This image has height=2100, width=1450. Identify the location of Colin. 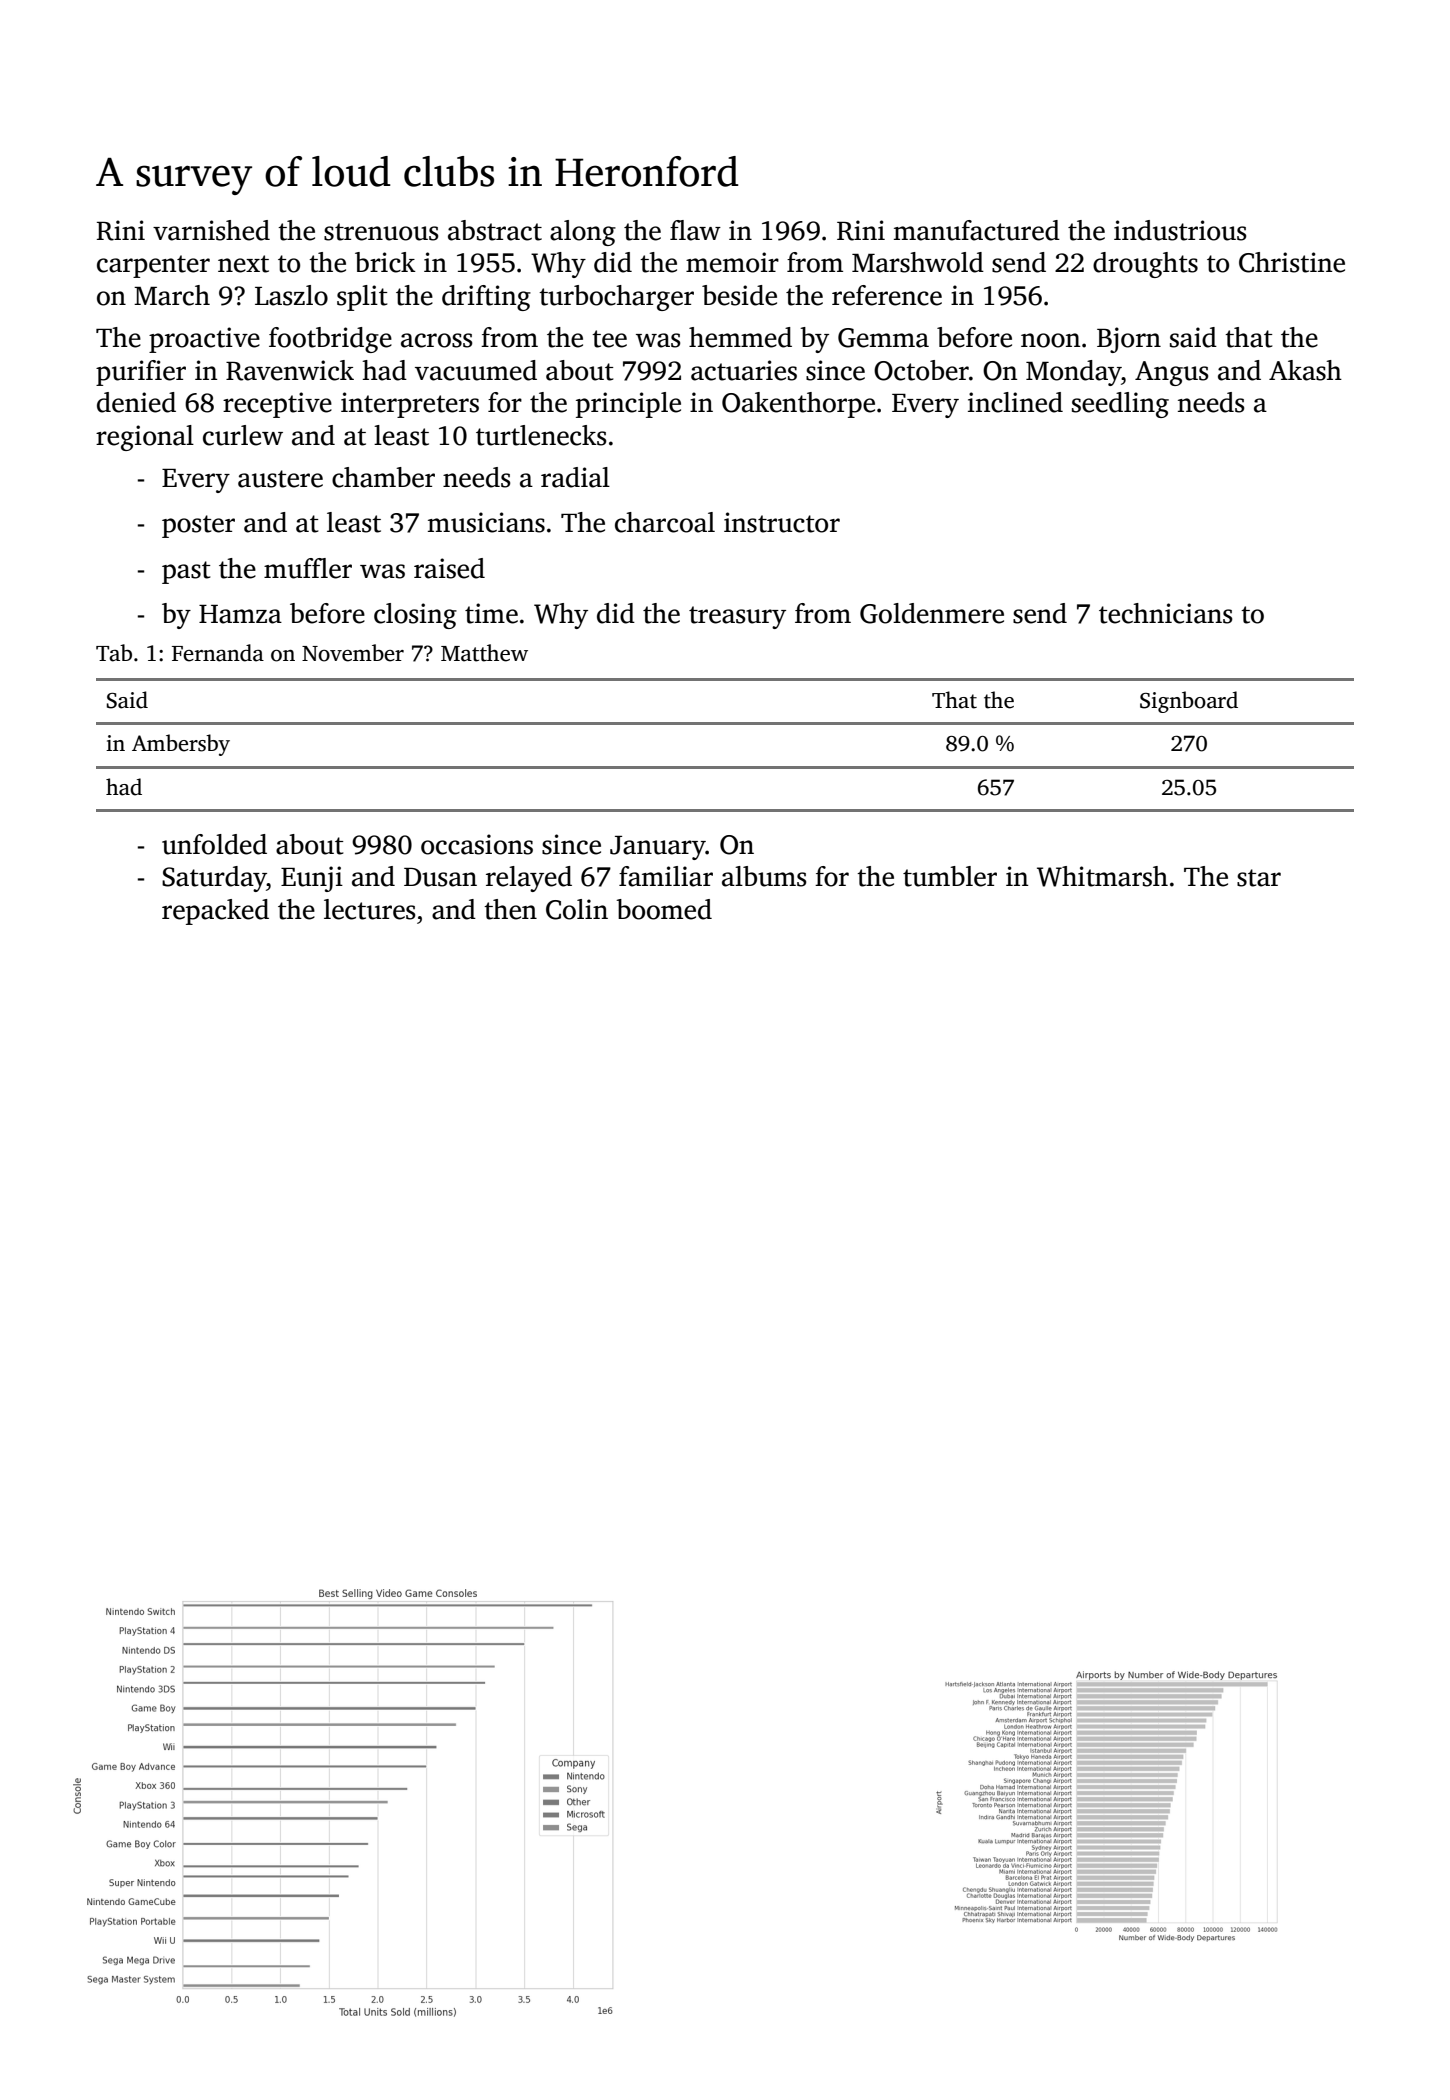
(577, 909).
